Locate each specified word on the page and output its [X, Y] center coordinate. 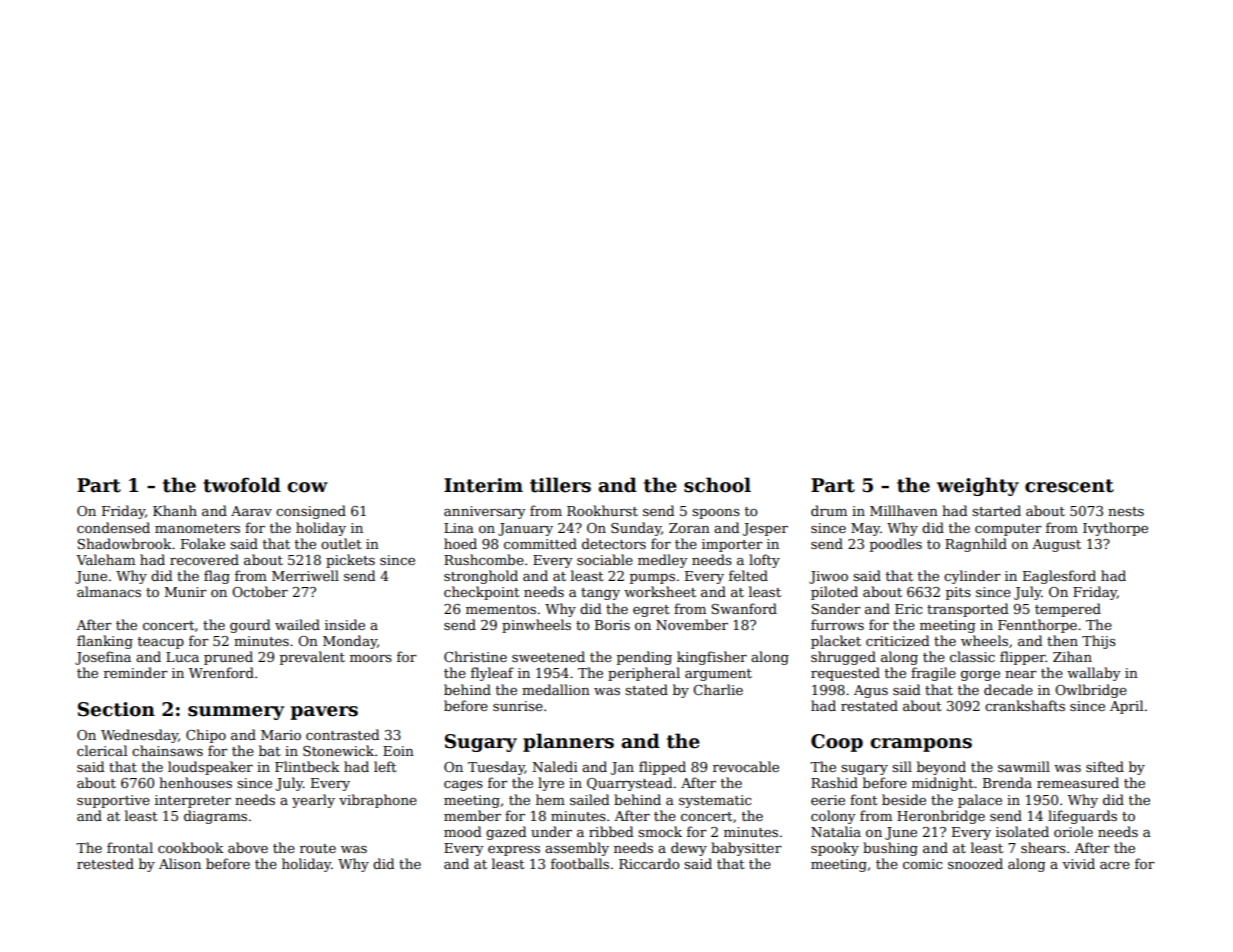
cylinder [972, 577]
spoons [716, 514]
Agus [871, 691]
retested [105, 863]
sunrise [518, 706]
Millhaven [904, 510]
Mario [281, 735]
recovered [204, 559]
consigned [311, 512]
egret [651, 611]
